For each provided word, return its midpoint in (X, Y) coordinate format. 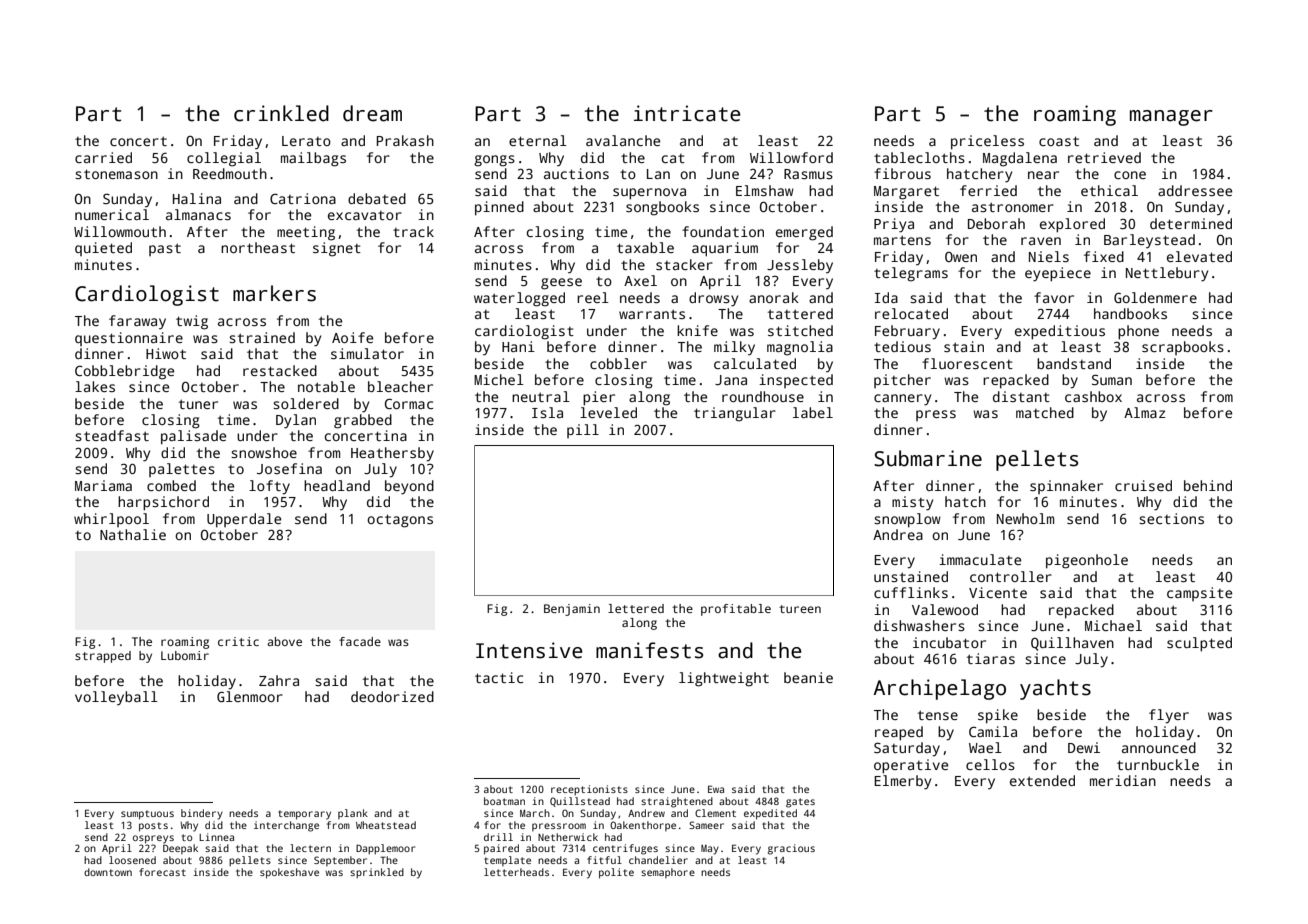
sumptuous (147, 815)
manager (1171, 118)
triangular (735, 414)
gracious (791, 849)
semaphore (668, 873)
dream (372, 113)
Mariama (103, 485)
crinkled (281, 113)
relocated (911, 313)
